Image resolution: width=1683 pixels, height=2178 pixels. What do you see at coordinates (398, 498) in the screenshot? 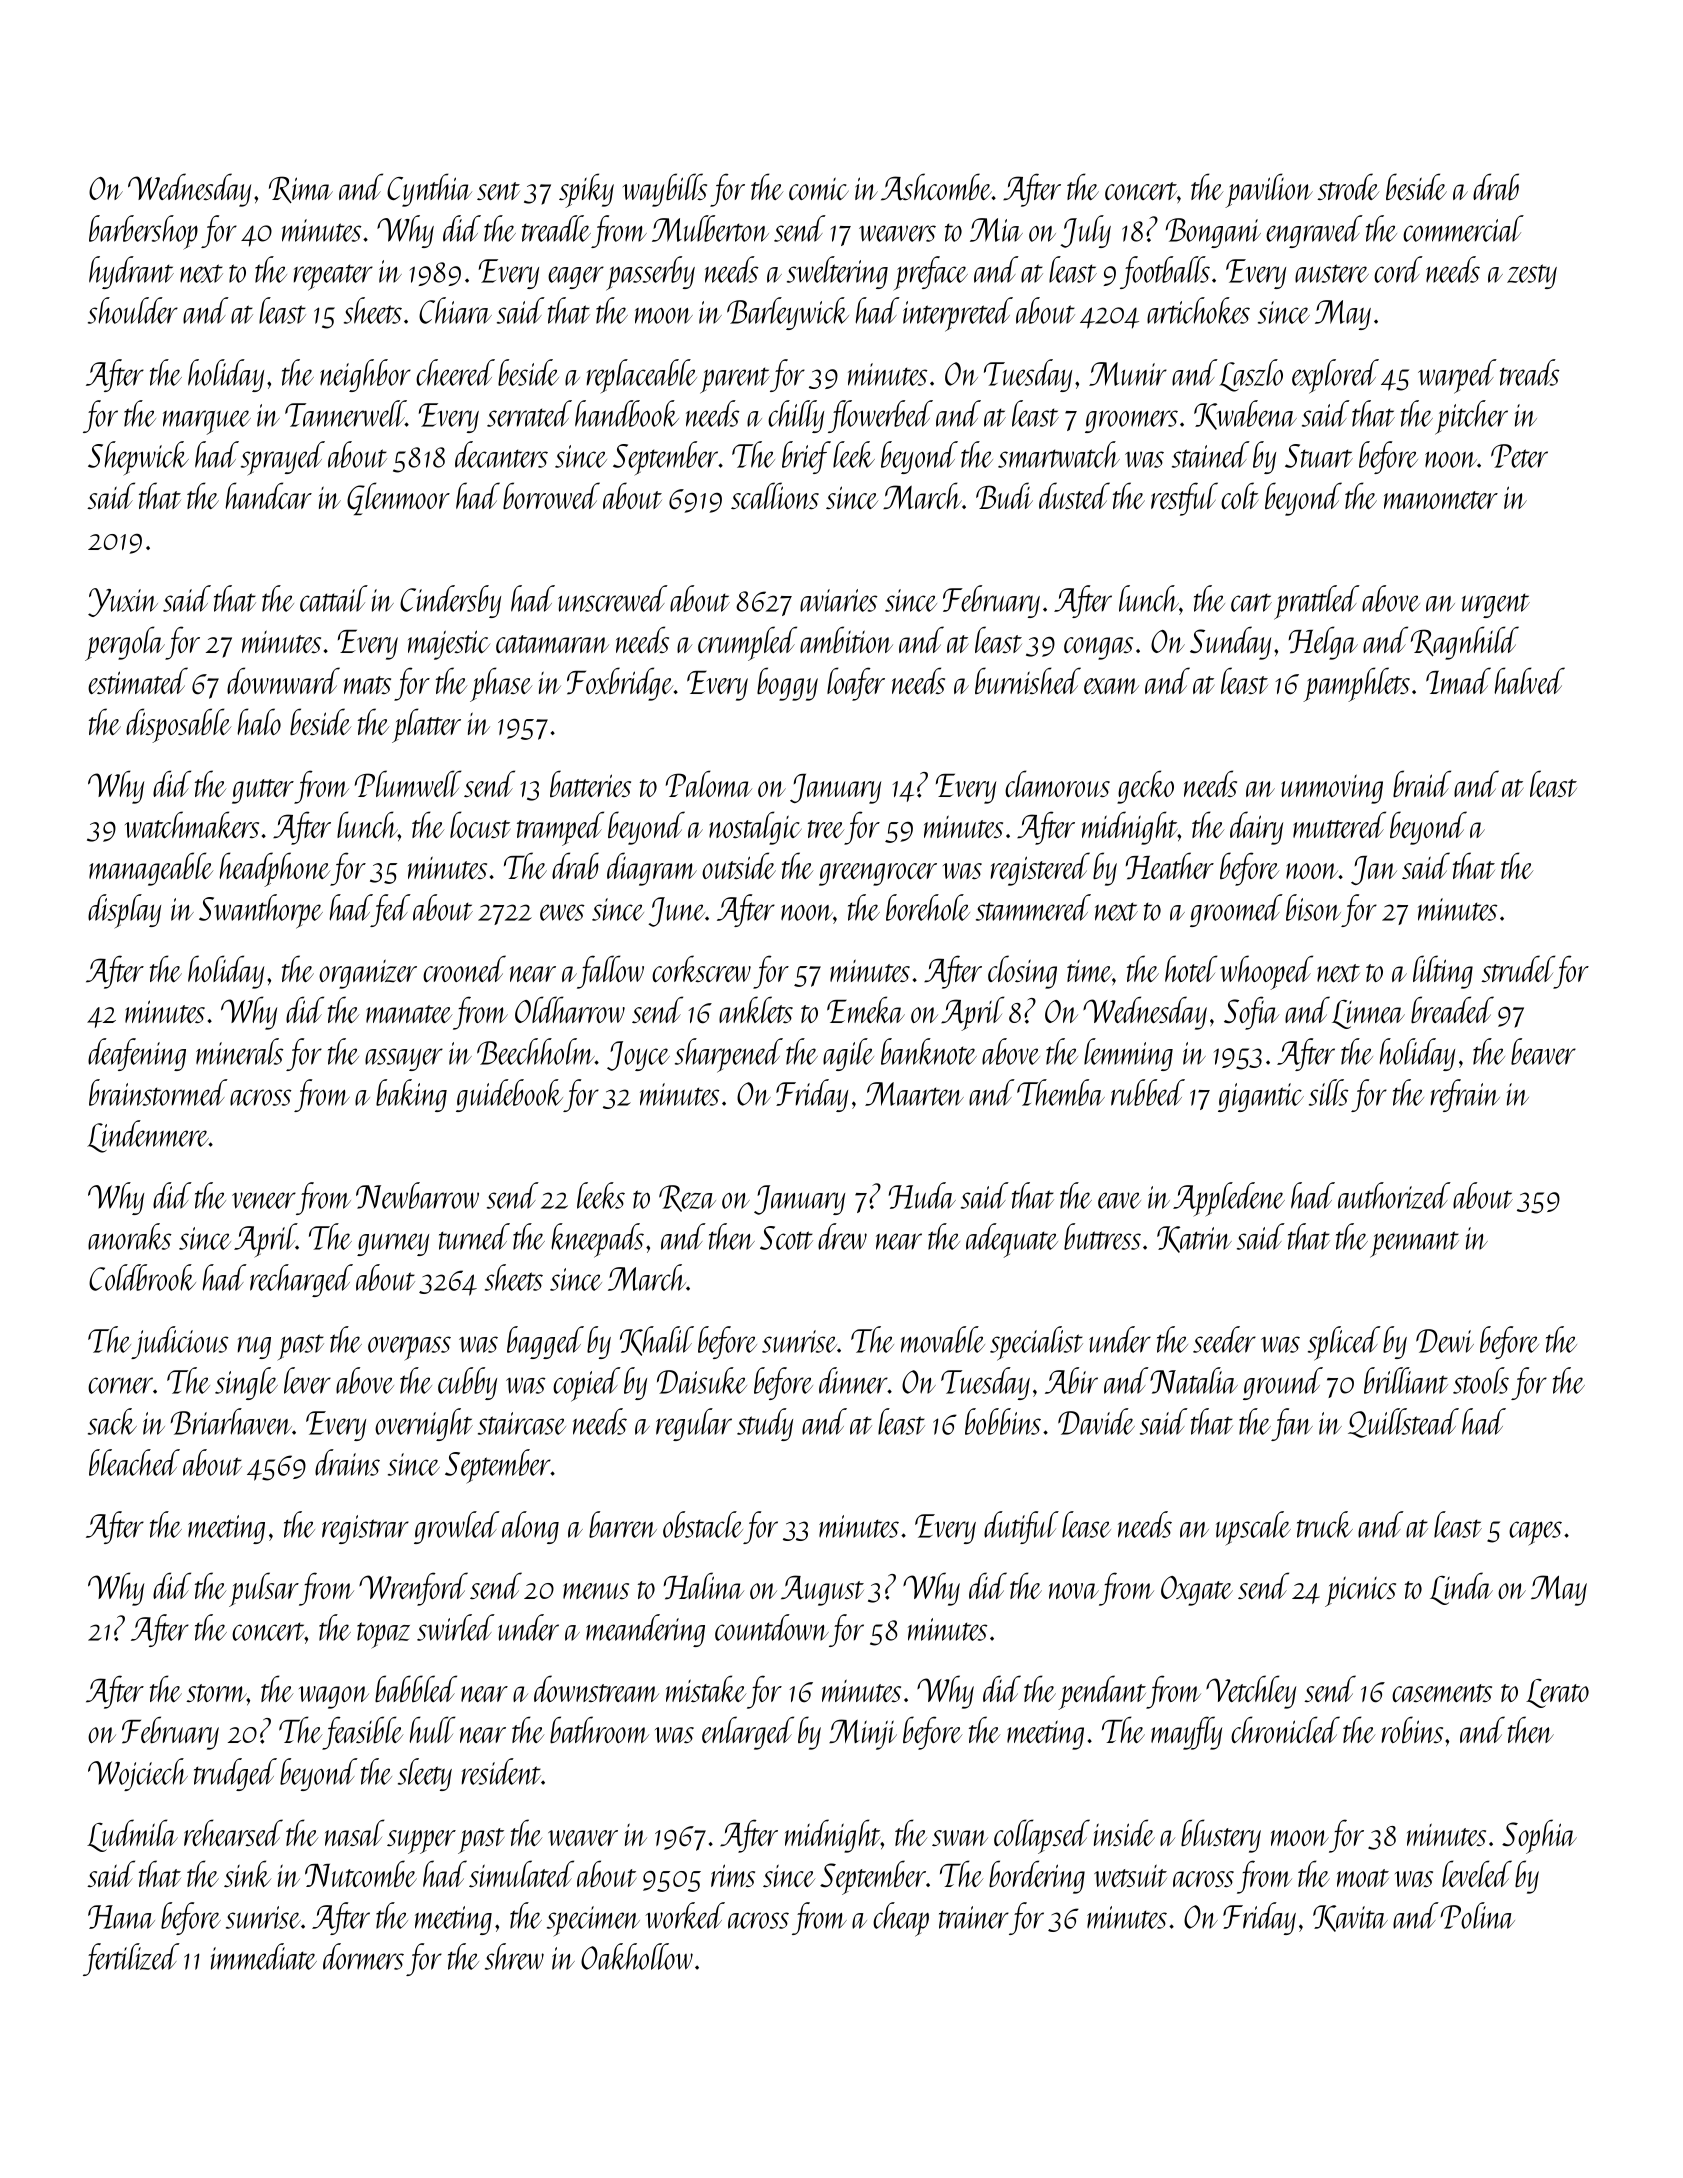
I see `Glenmoor` at bounding box center [398, 498].
